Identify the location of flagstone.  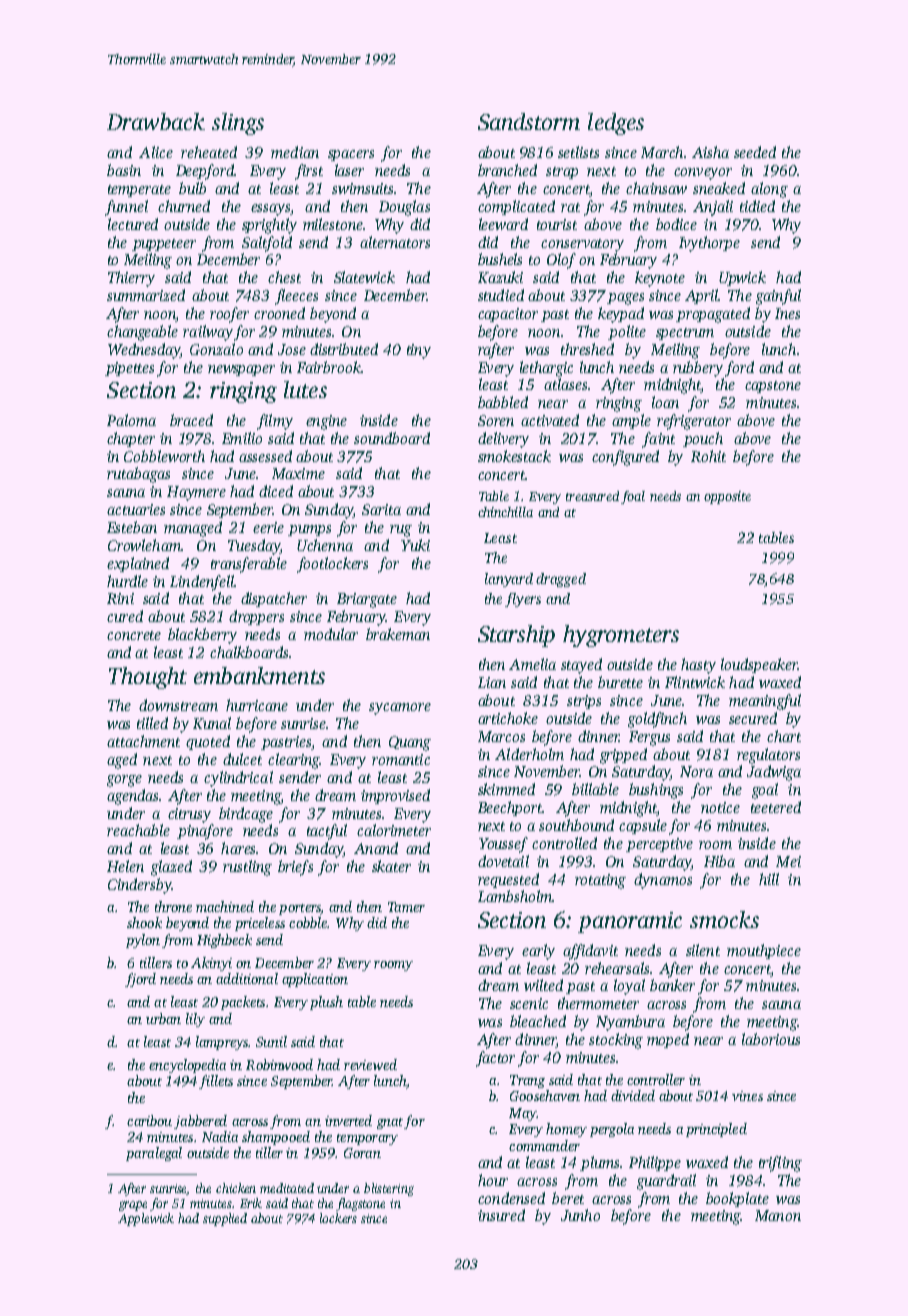
(360, 1204).
